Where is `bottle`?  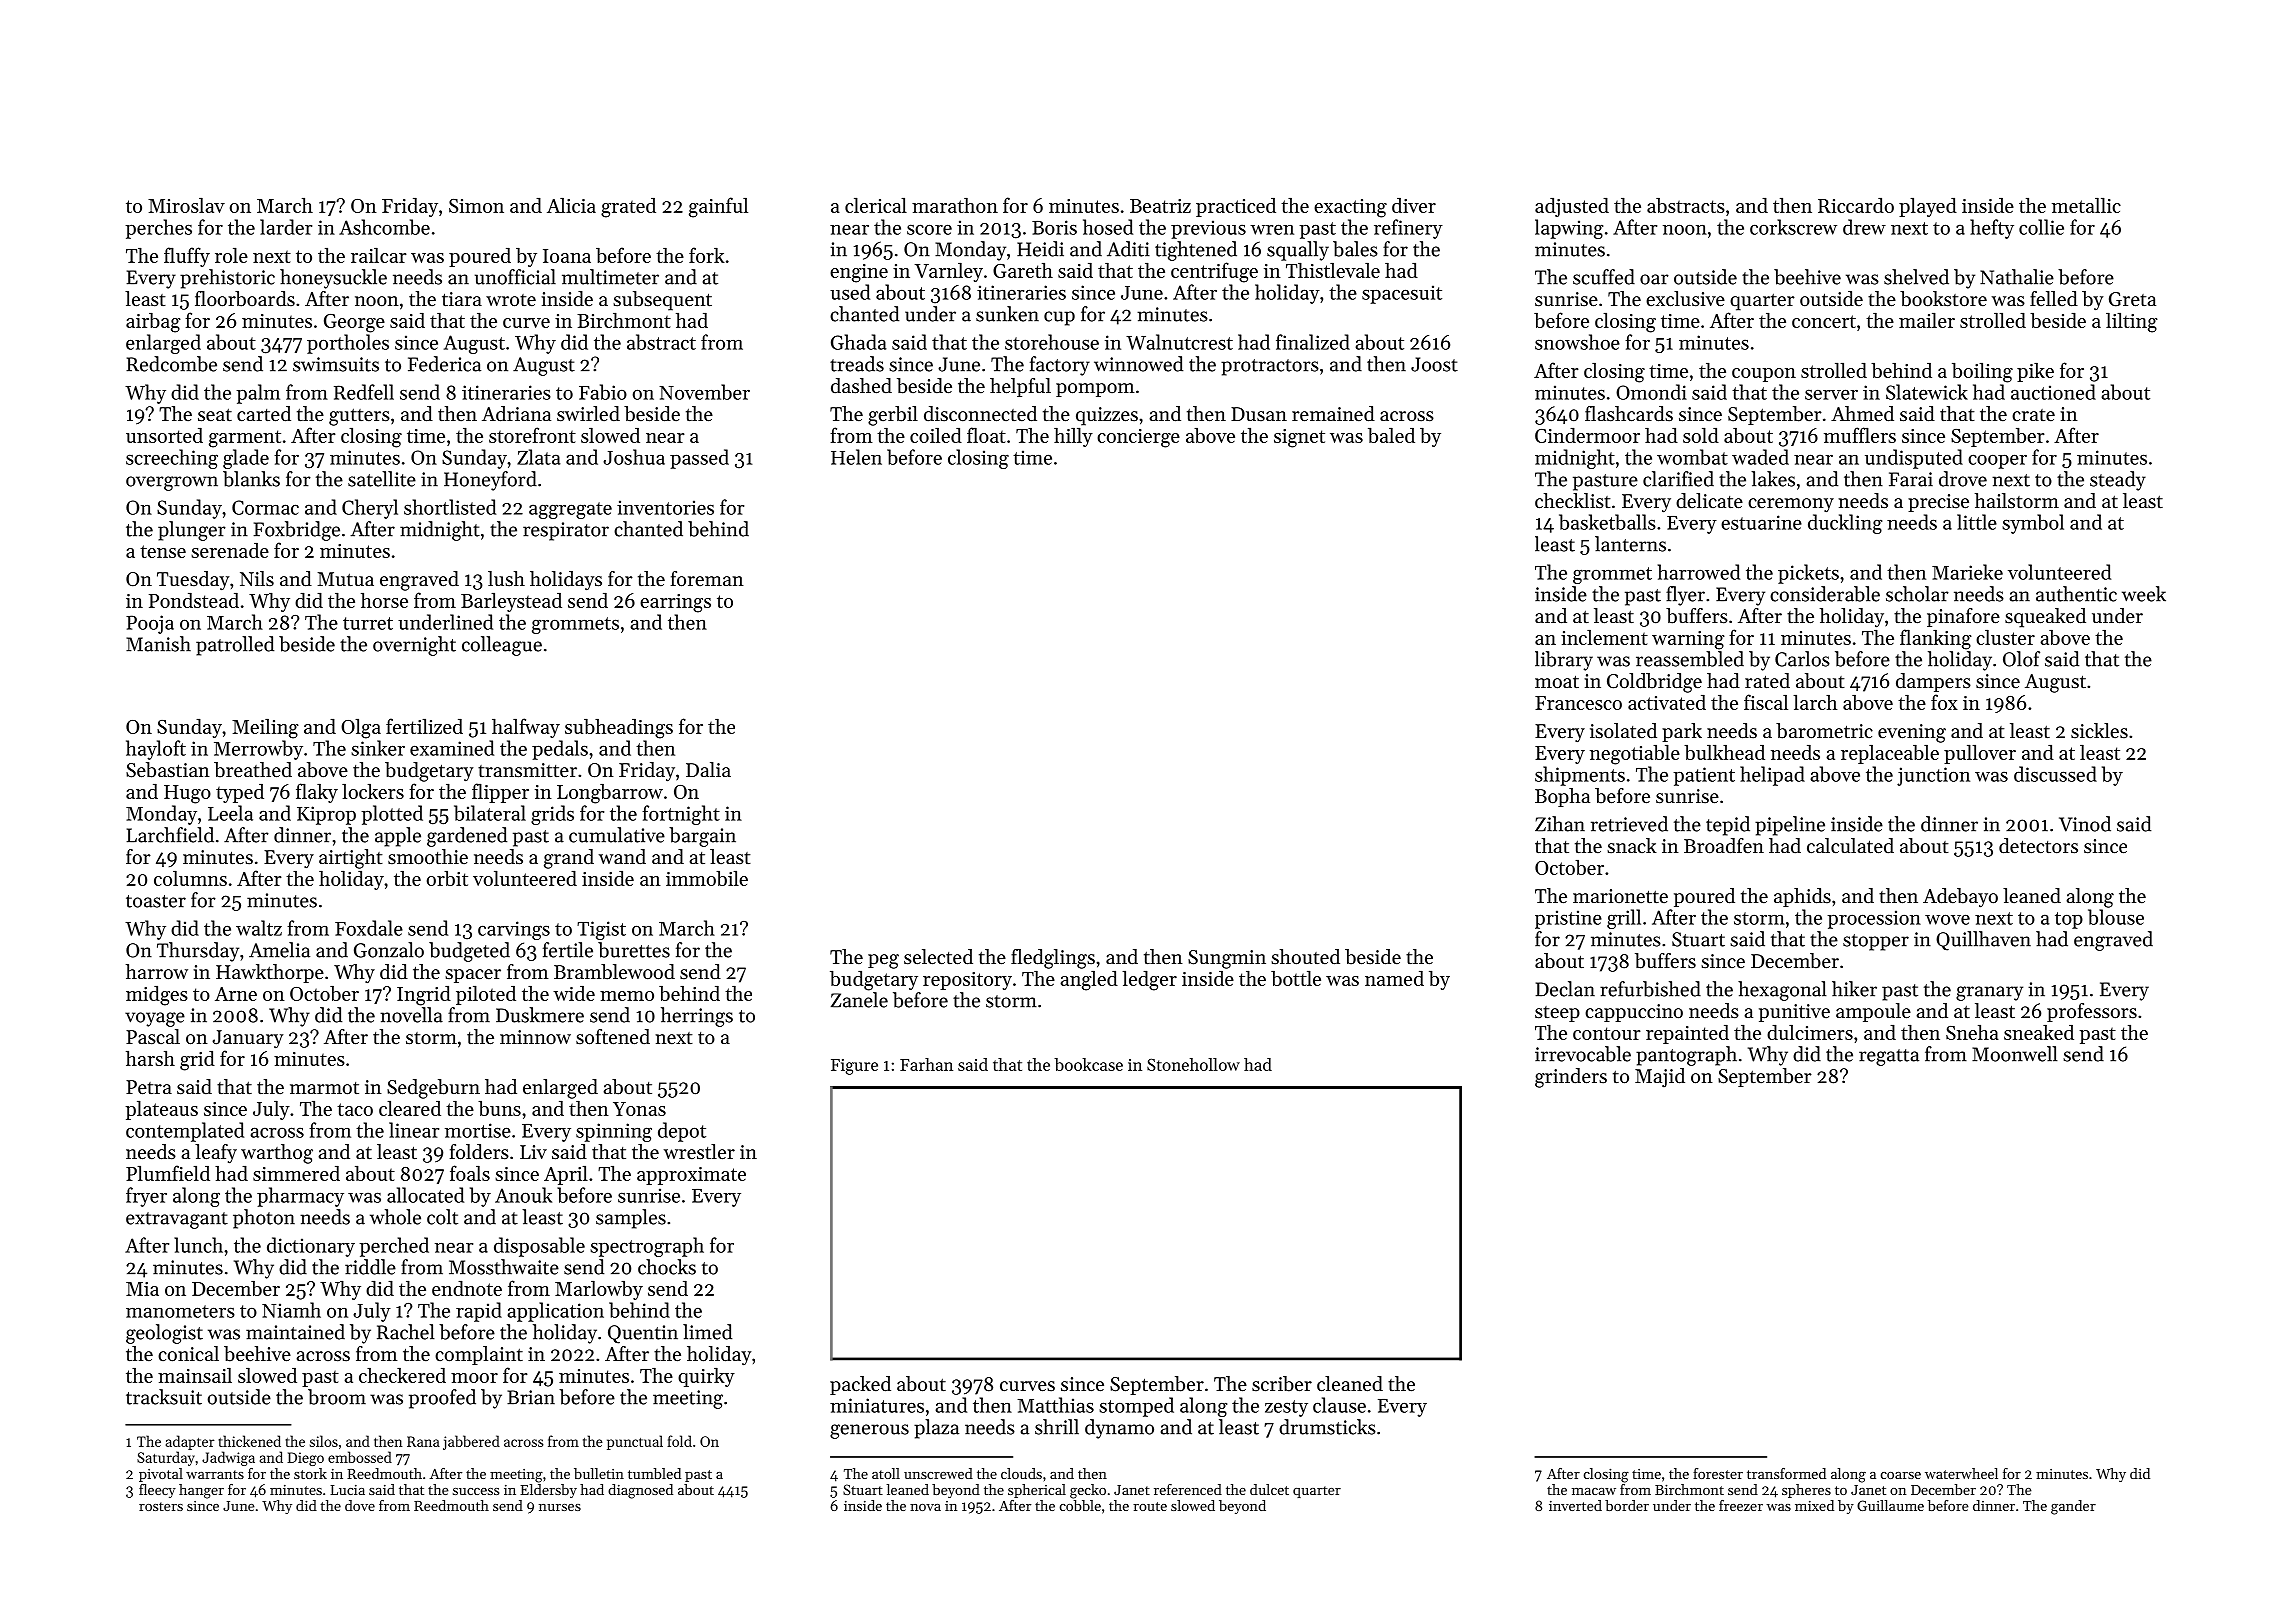
bottle is located at coordinates (1296, 978).
